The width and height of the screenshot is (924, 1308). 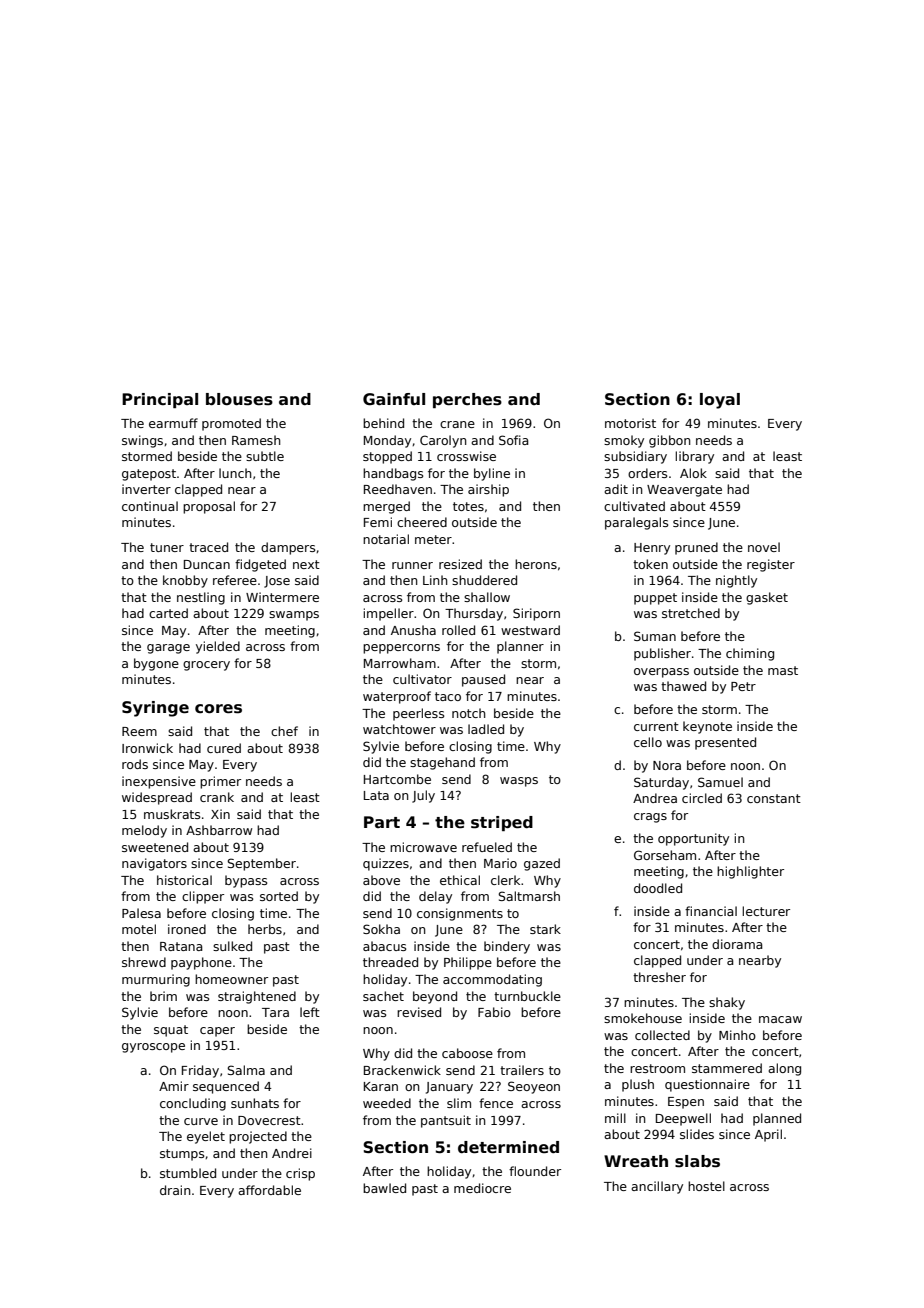 What do you see at coordinates (173, 423) in the screenshot?
I see `earmuff` at bounding box center [173, 423].
